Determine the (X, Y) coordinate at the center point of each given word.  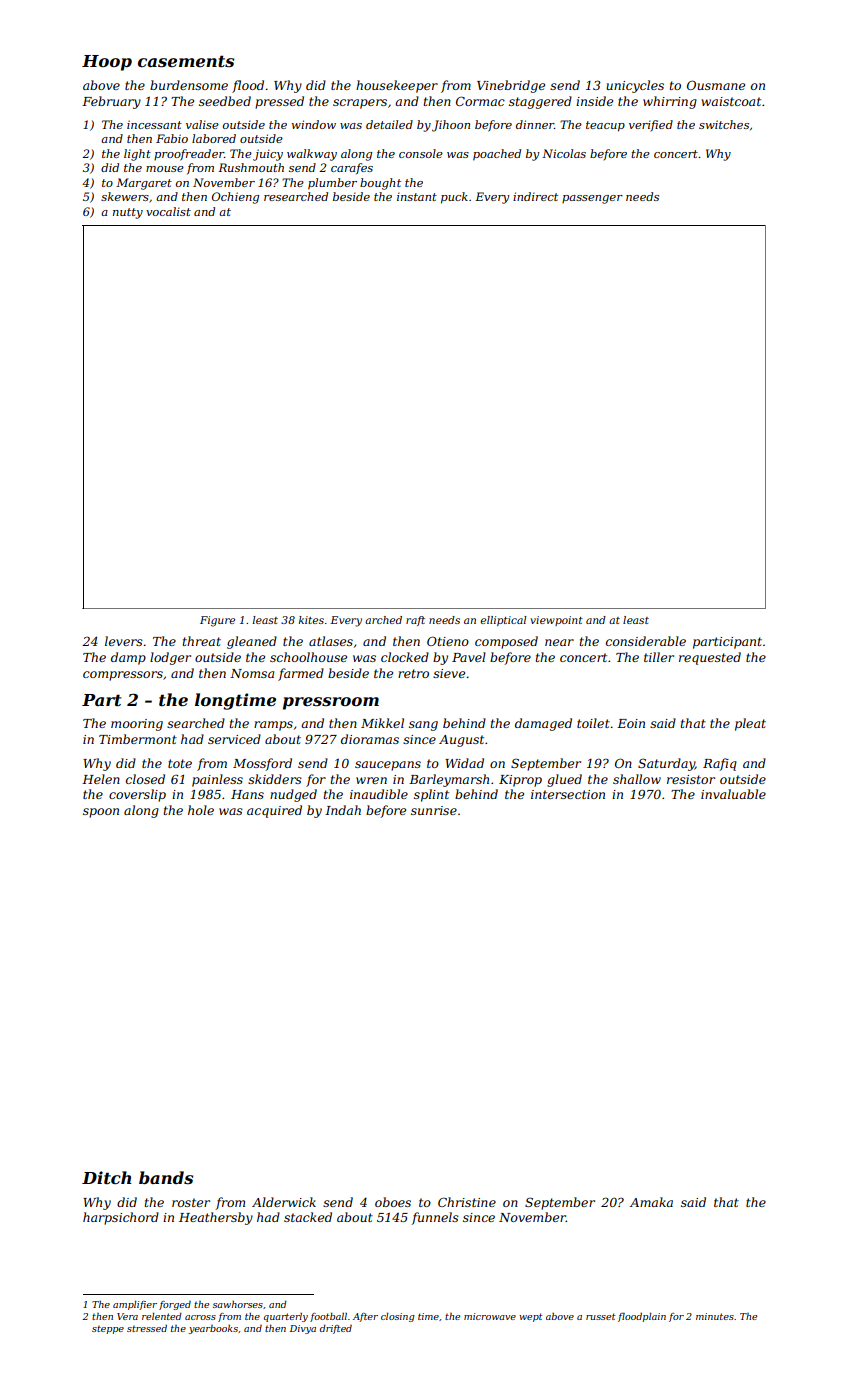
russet (601, 1316)
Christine (467, 1202)
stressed (147, 1328)
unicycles (635, 86)
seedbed (225, 101)
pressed (279, 102)
